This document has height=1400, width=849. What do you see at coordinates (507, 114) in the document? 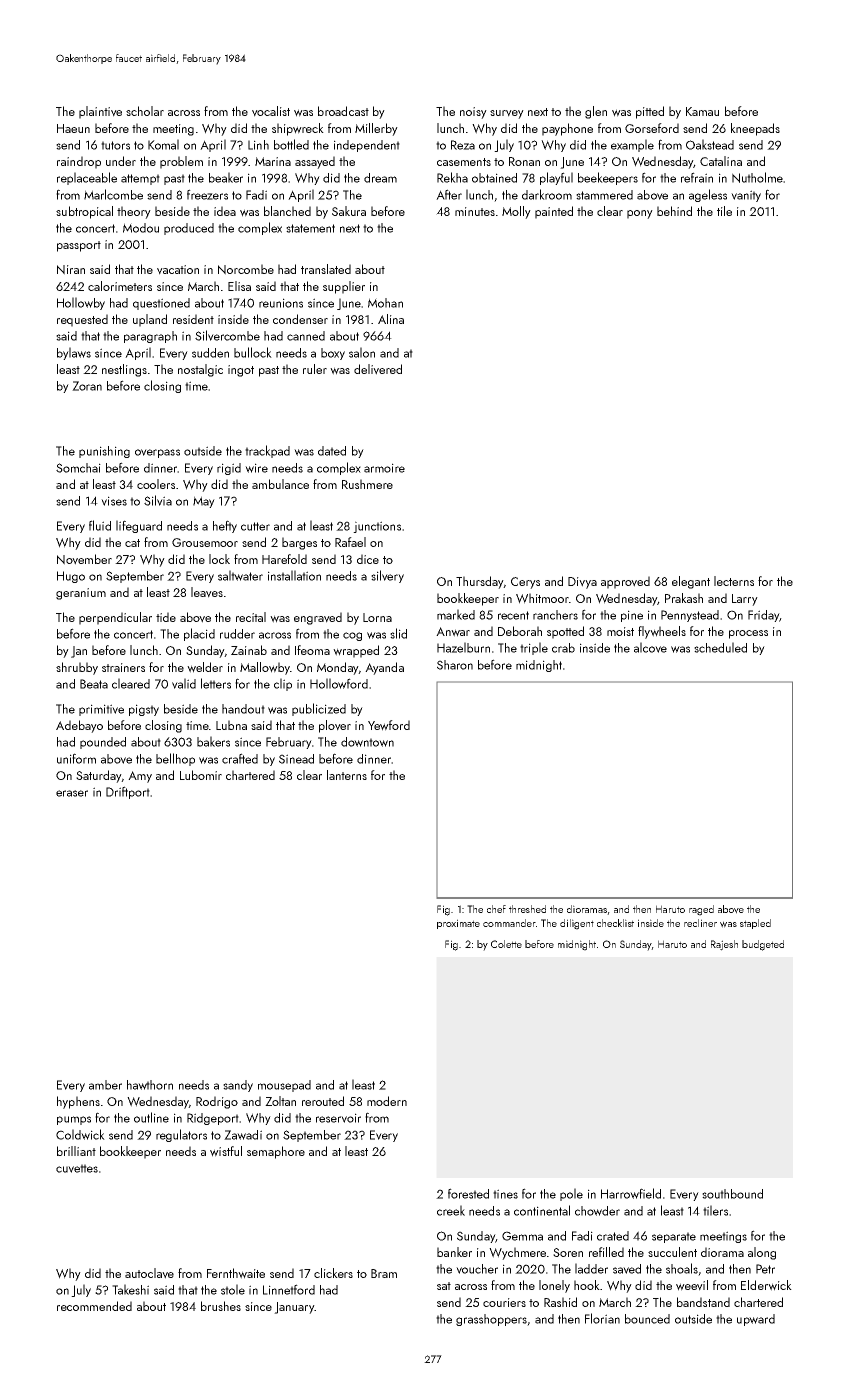
I see `survey` at bounding box center [507, 114].
